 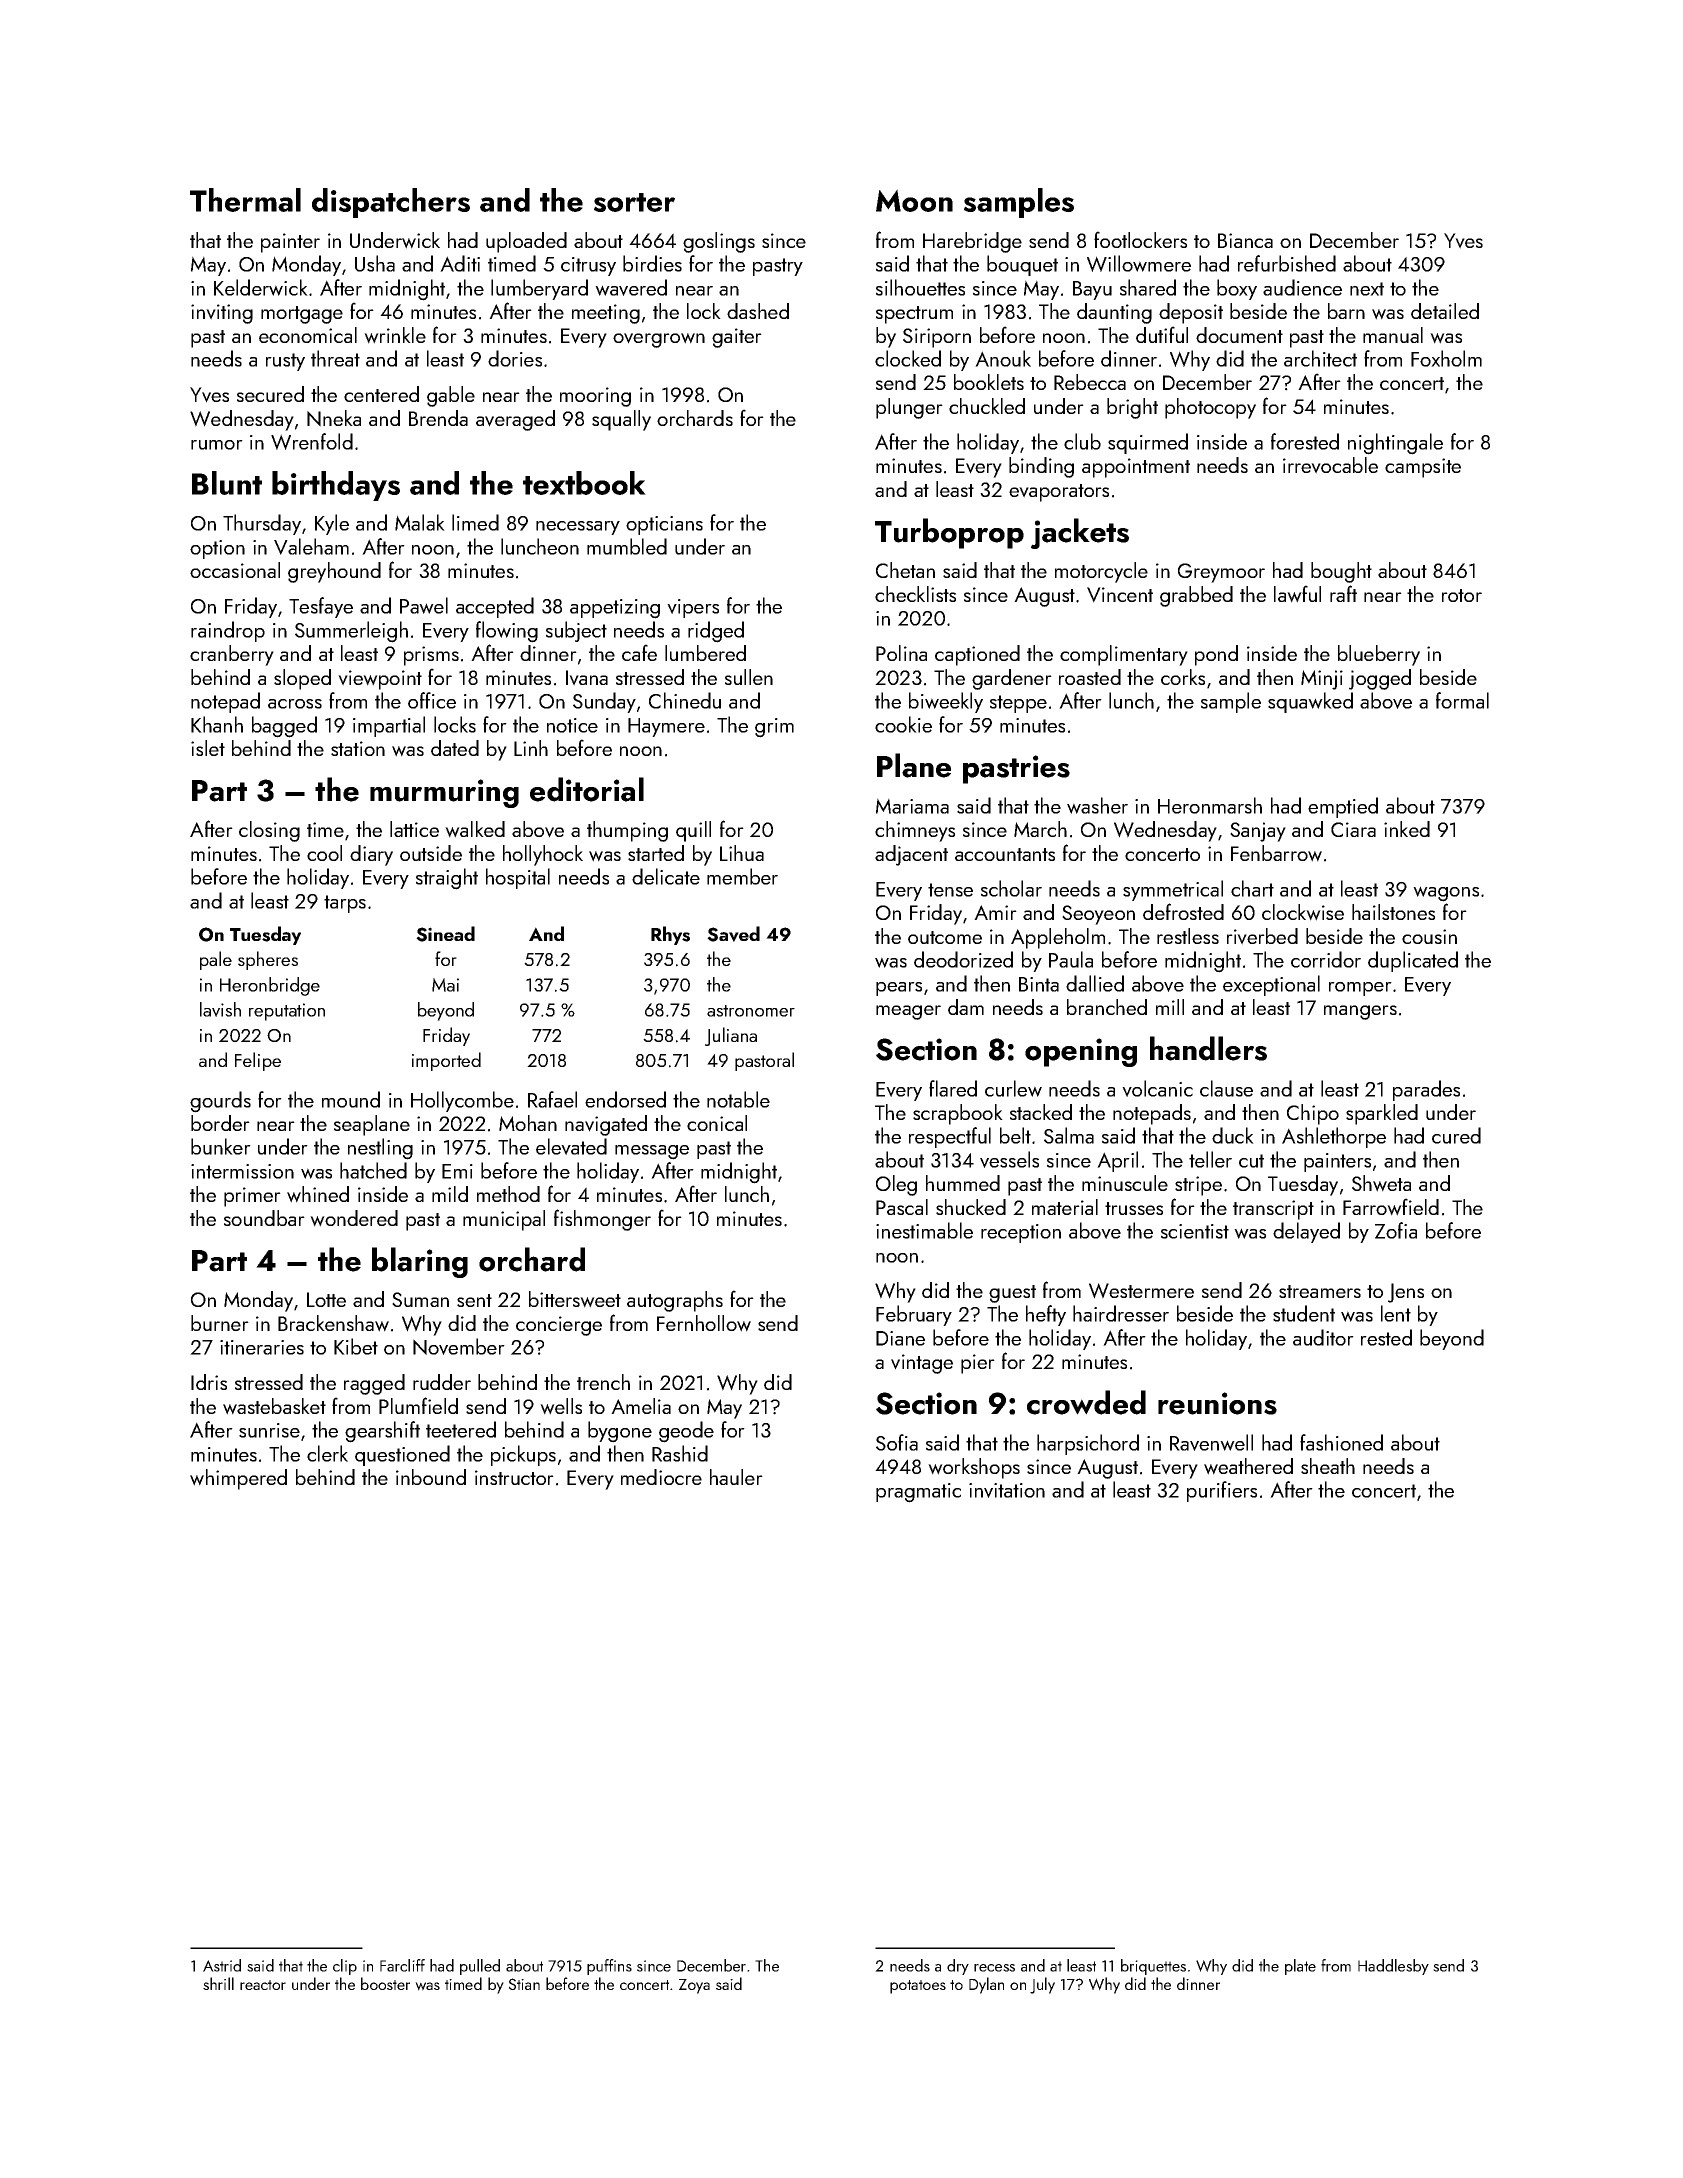 What do you see at coordinates (659, 340) in the screenshot?
I see `overgrown` at bounding box center [659, 340].
